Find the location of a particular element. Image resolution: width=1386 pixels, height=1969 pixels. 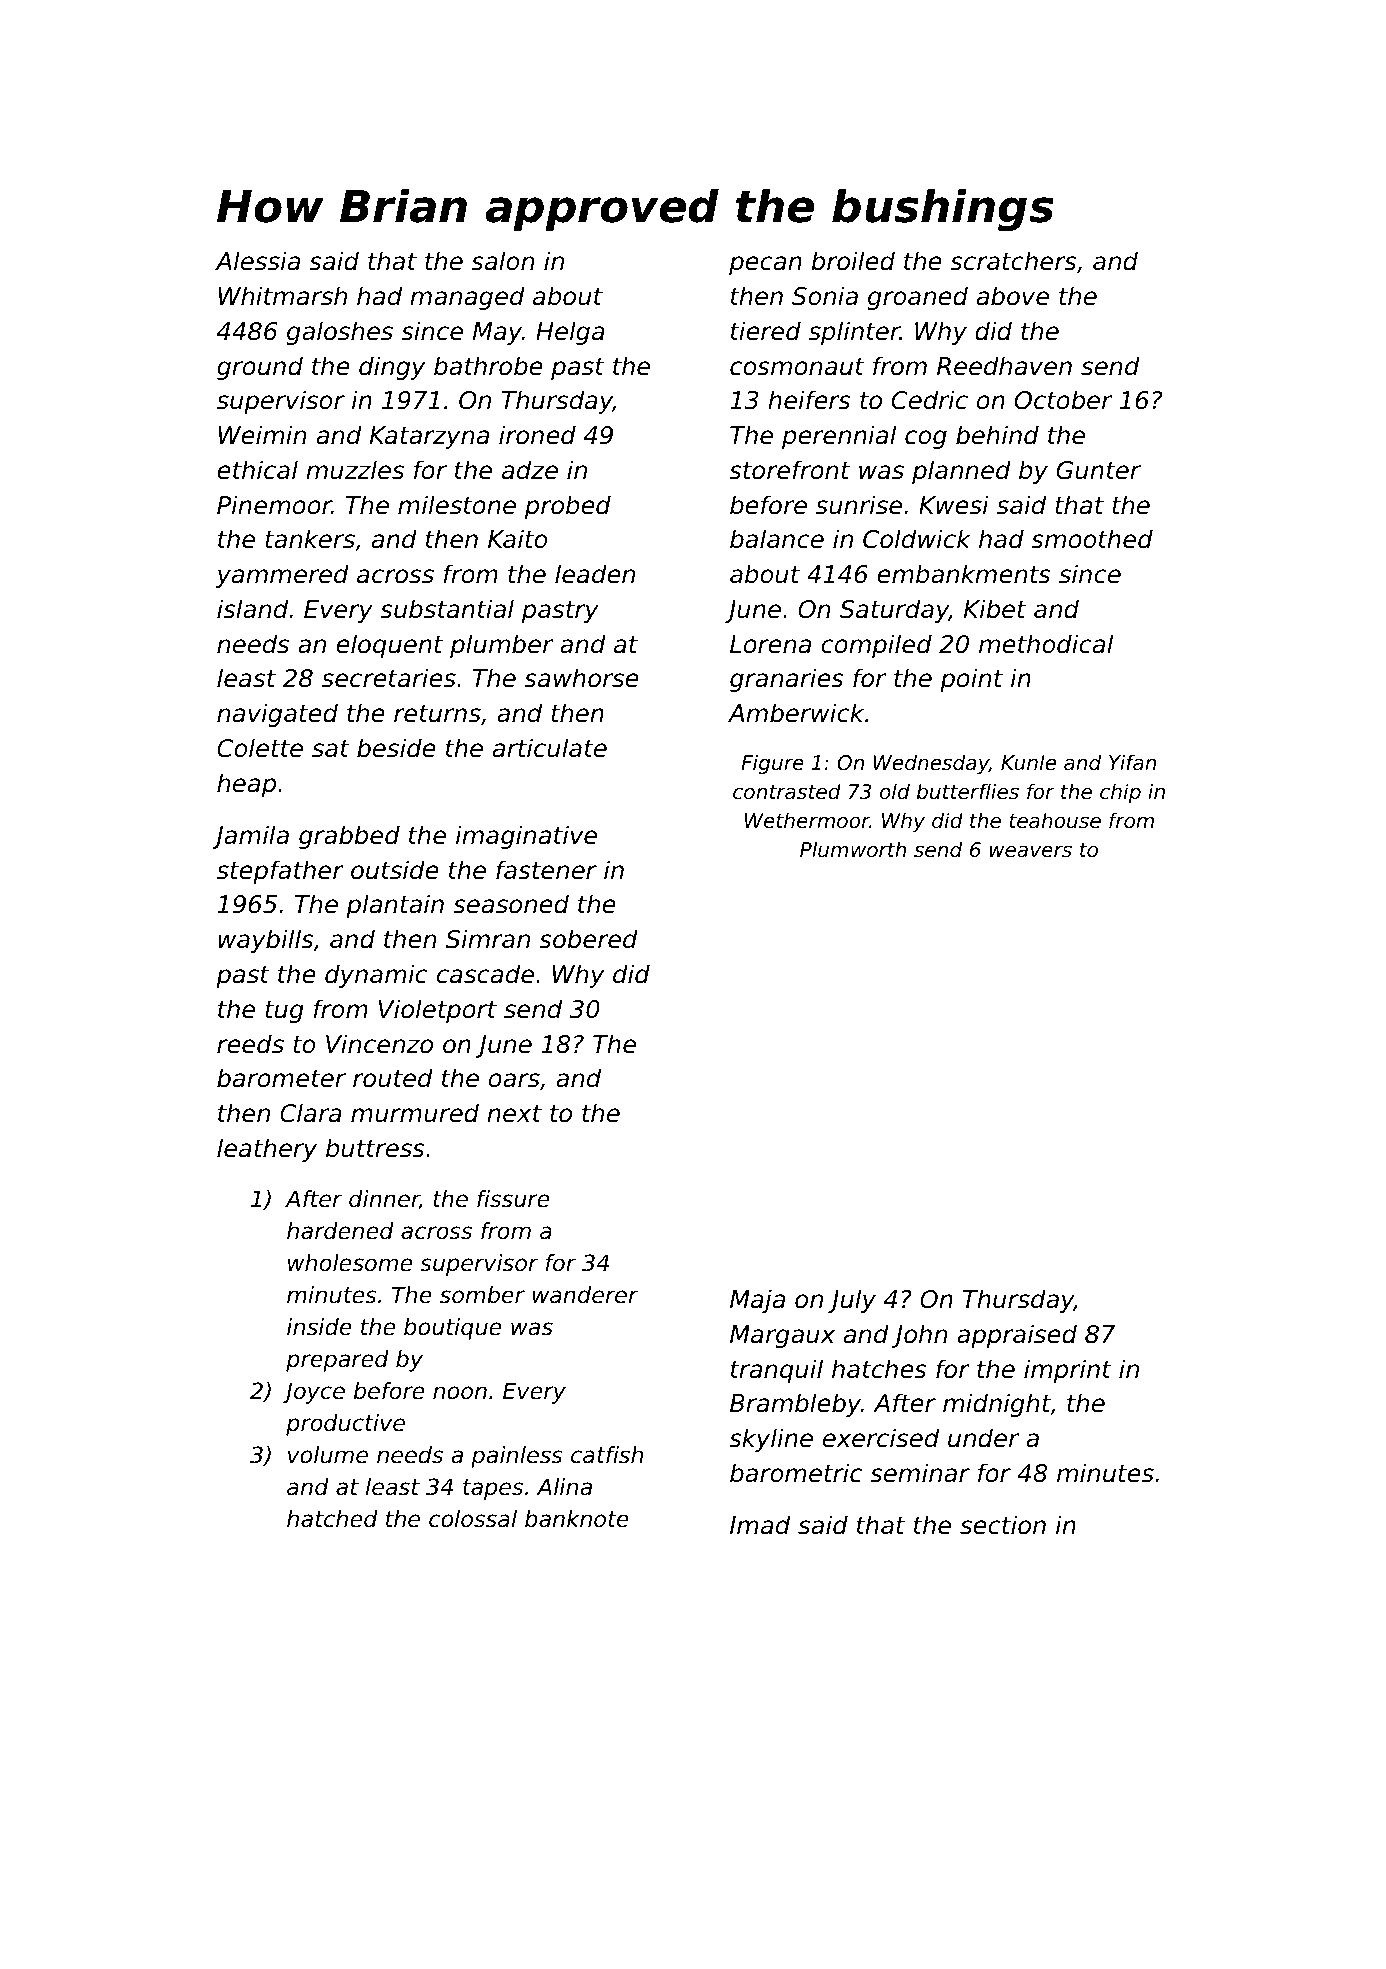

section is located at coordinates (1003, 1525).
